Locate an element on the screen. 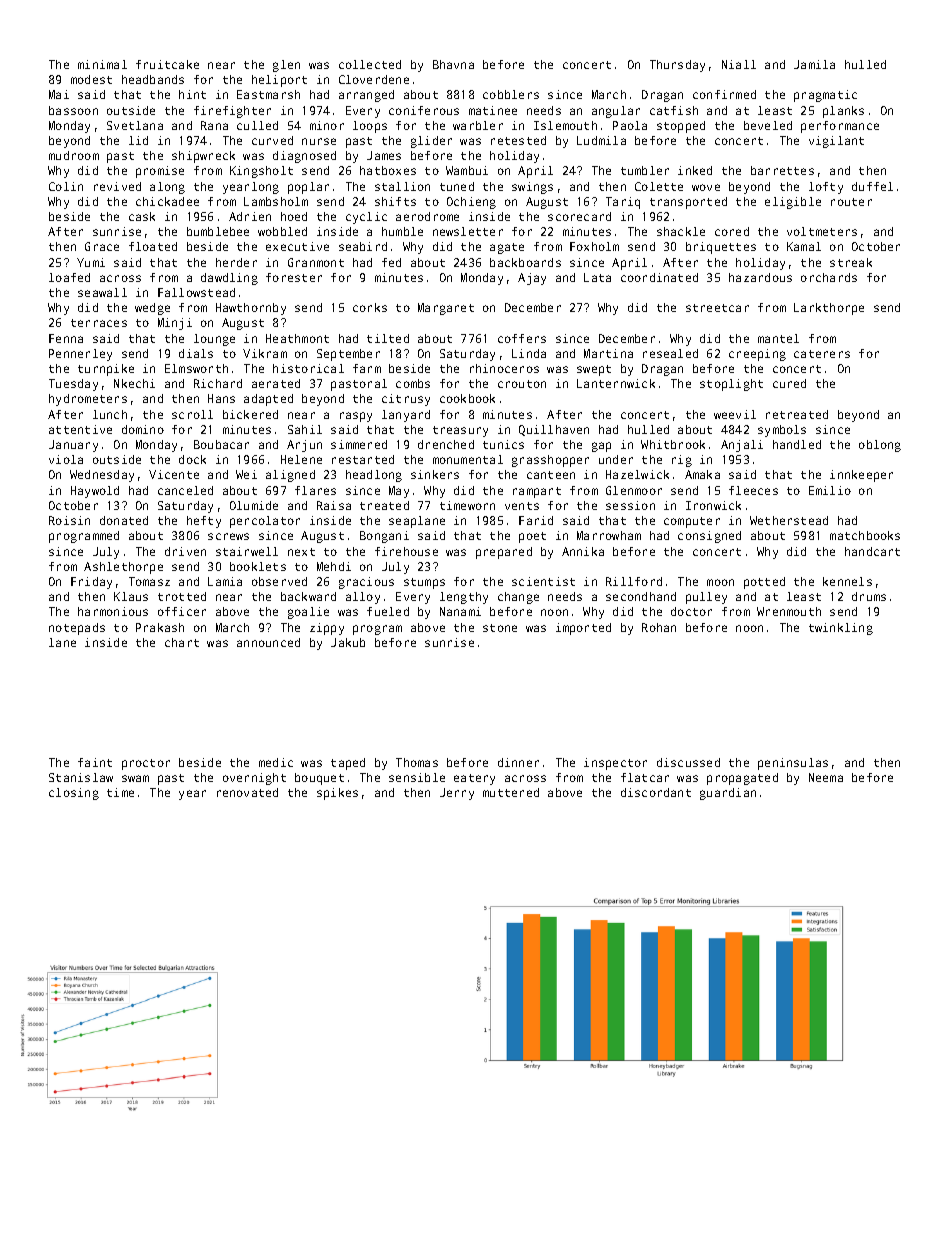 Image resolution: width=952 pixels, height=1233 pixels. seabird is located at coordinates (363, 246).
